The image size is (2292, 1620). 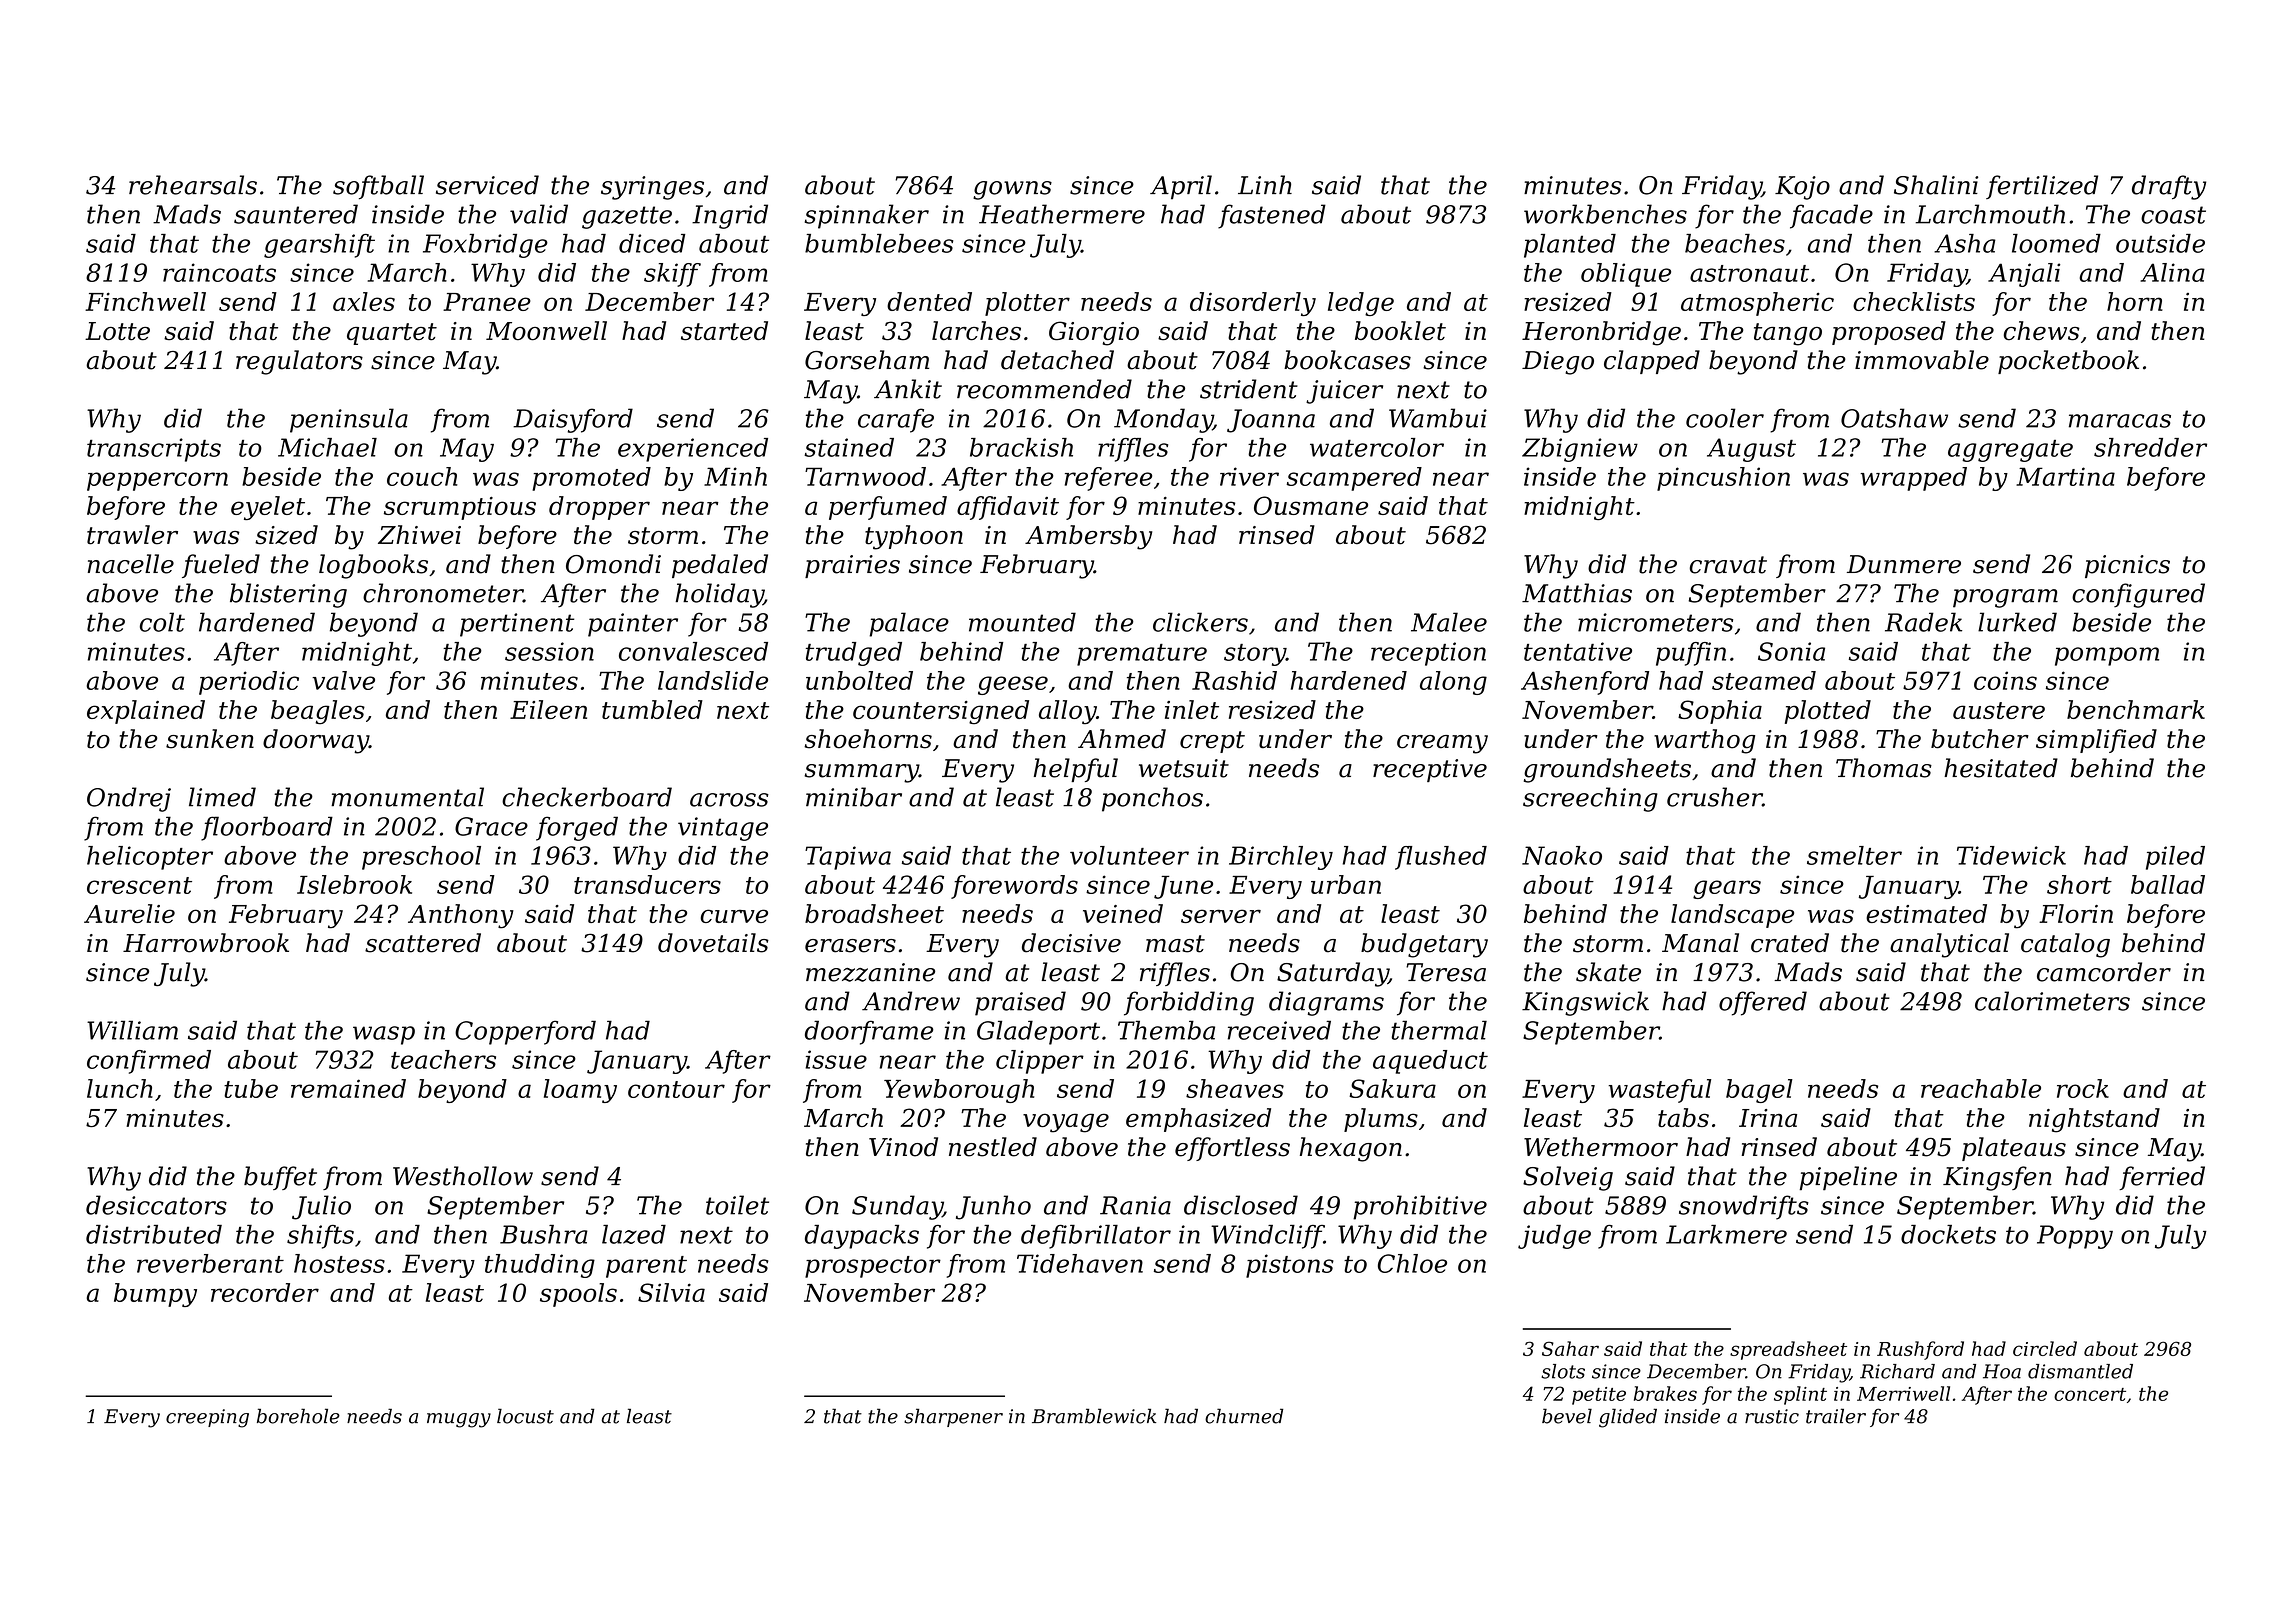 I want to click on ferried, so click(x=2162, y=1178).
